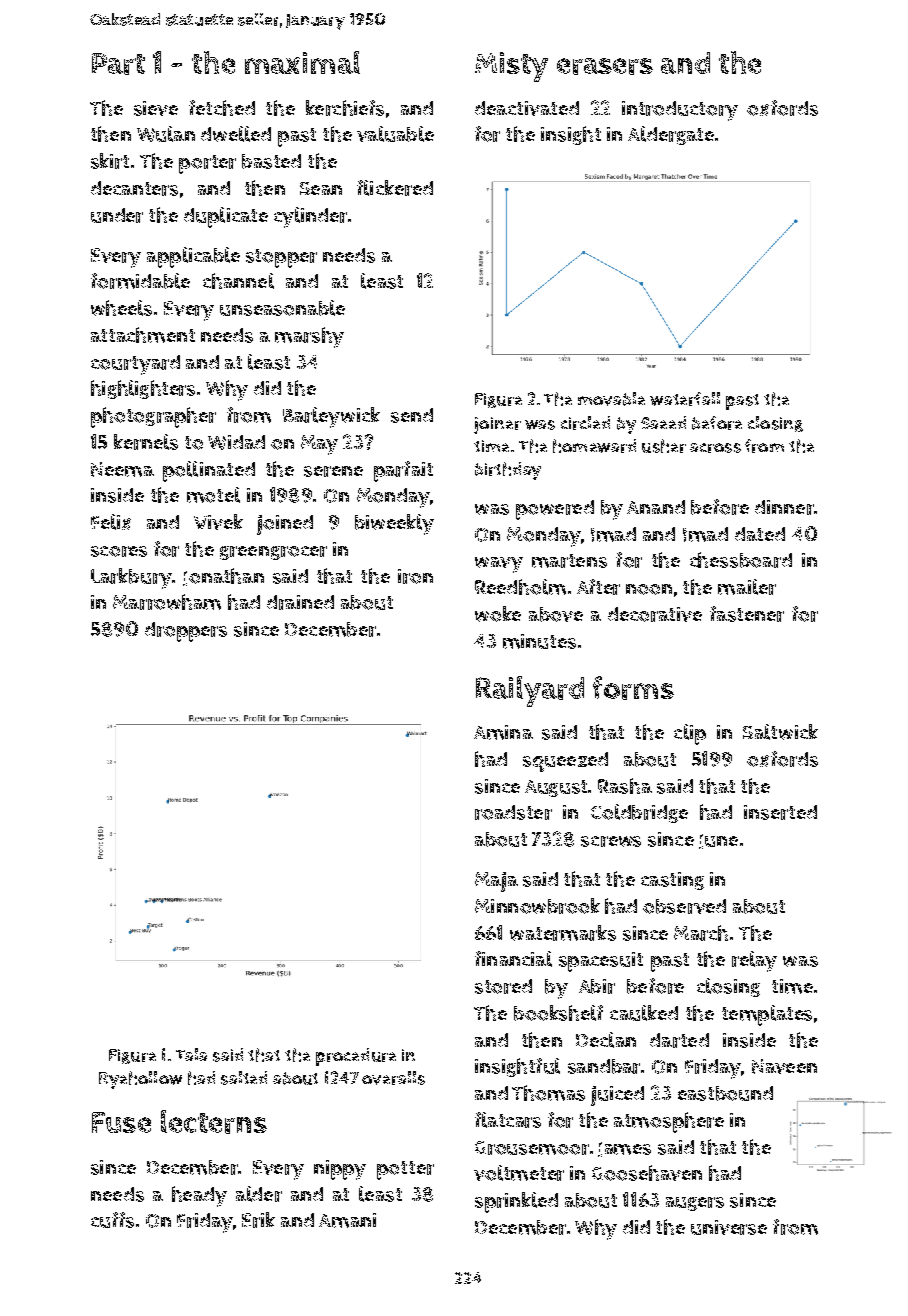  What do you see at coordinates (191, 1054) in the screenshot?
I see `Tala` at bounding box center [191, 1054].
